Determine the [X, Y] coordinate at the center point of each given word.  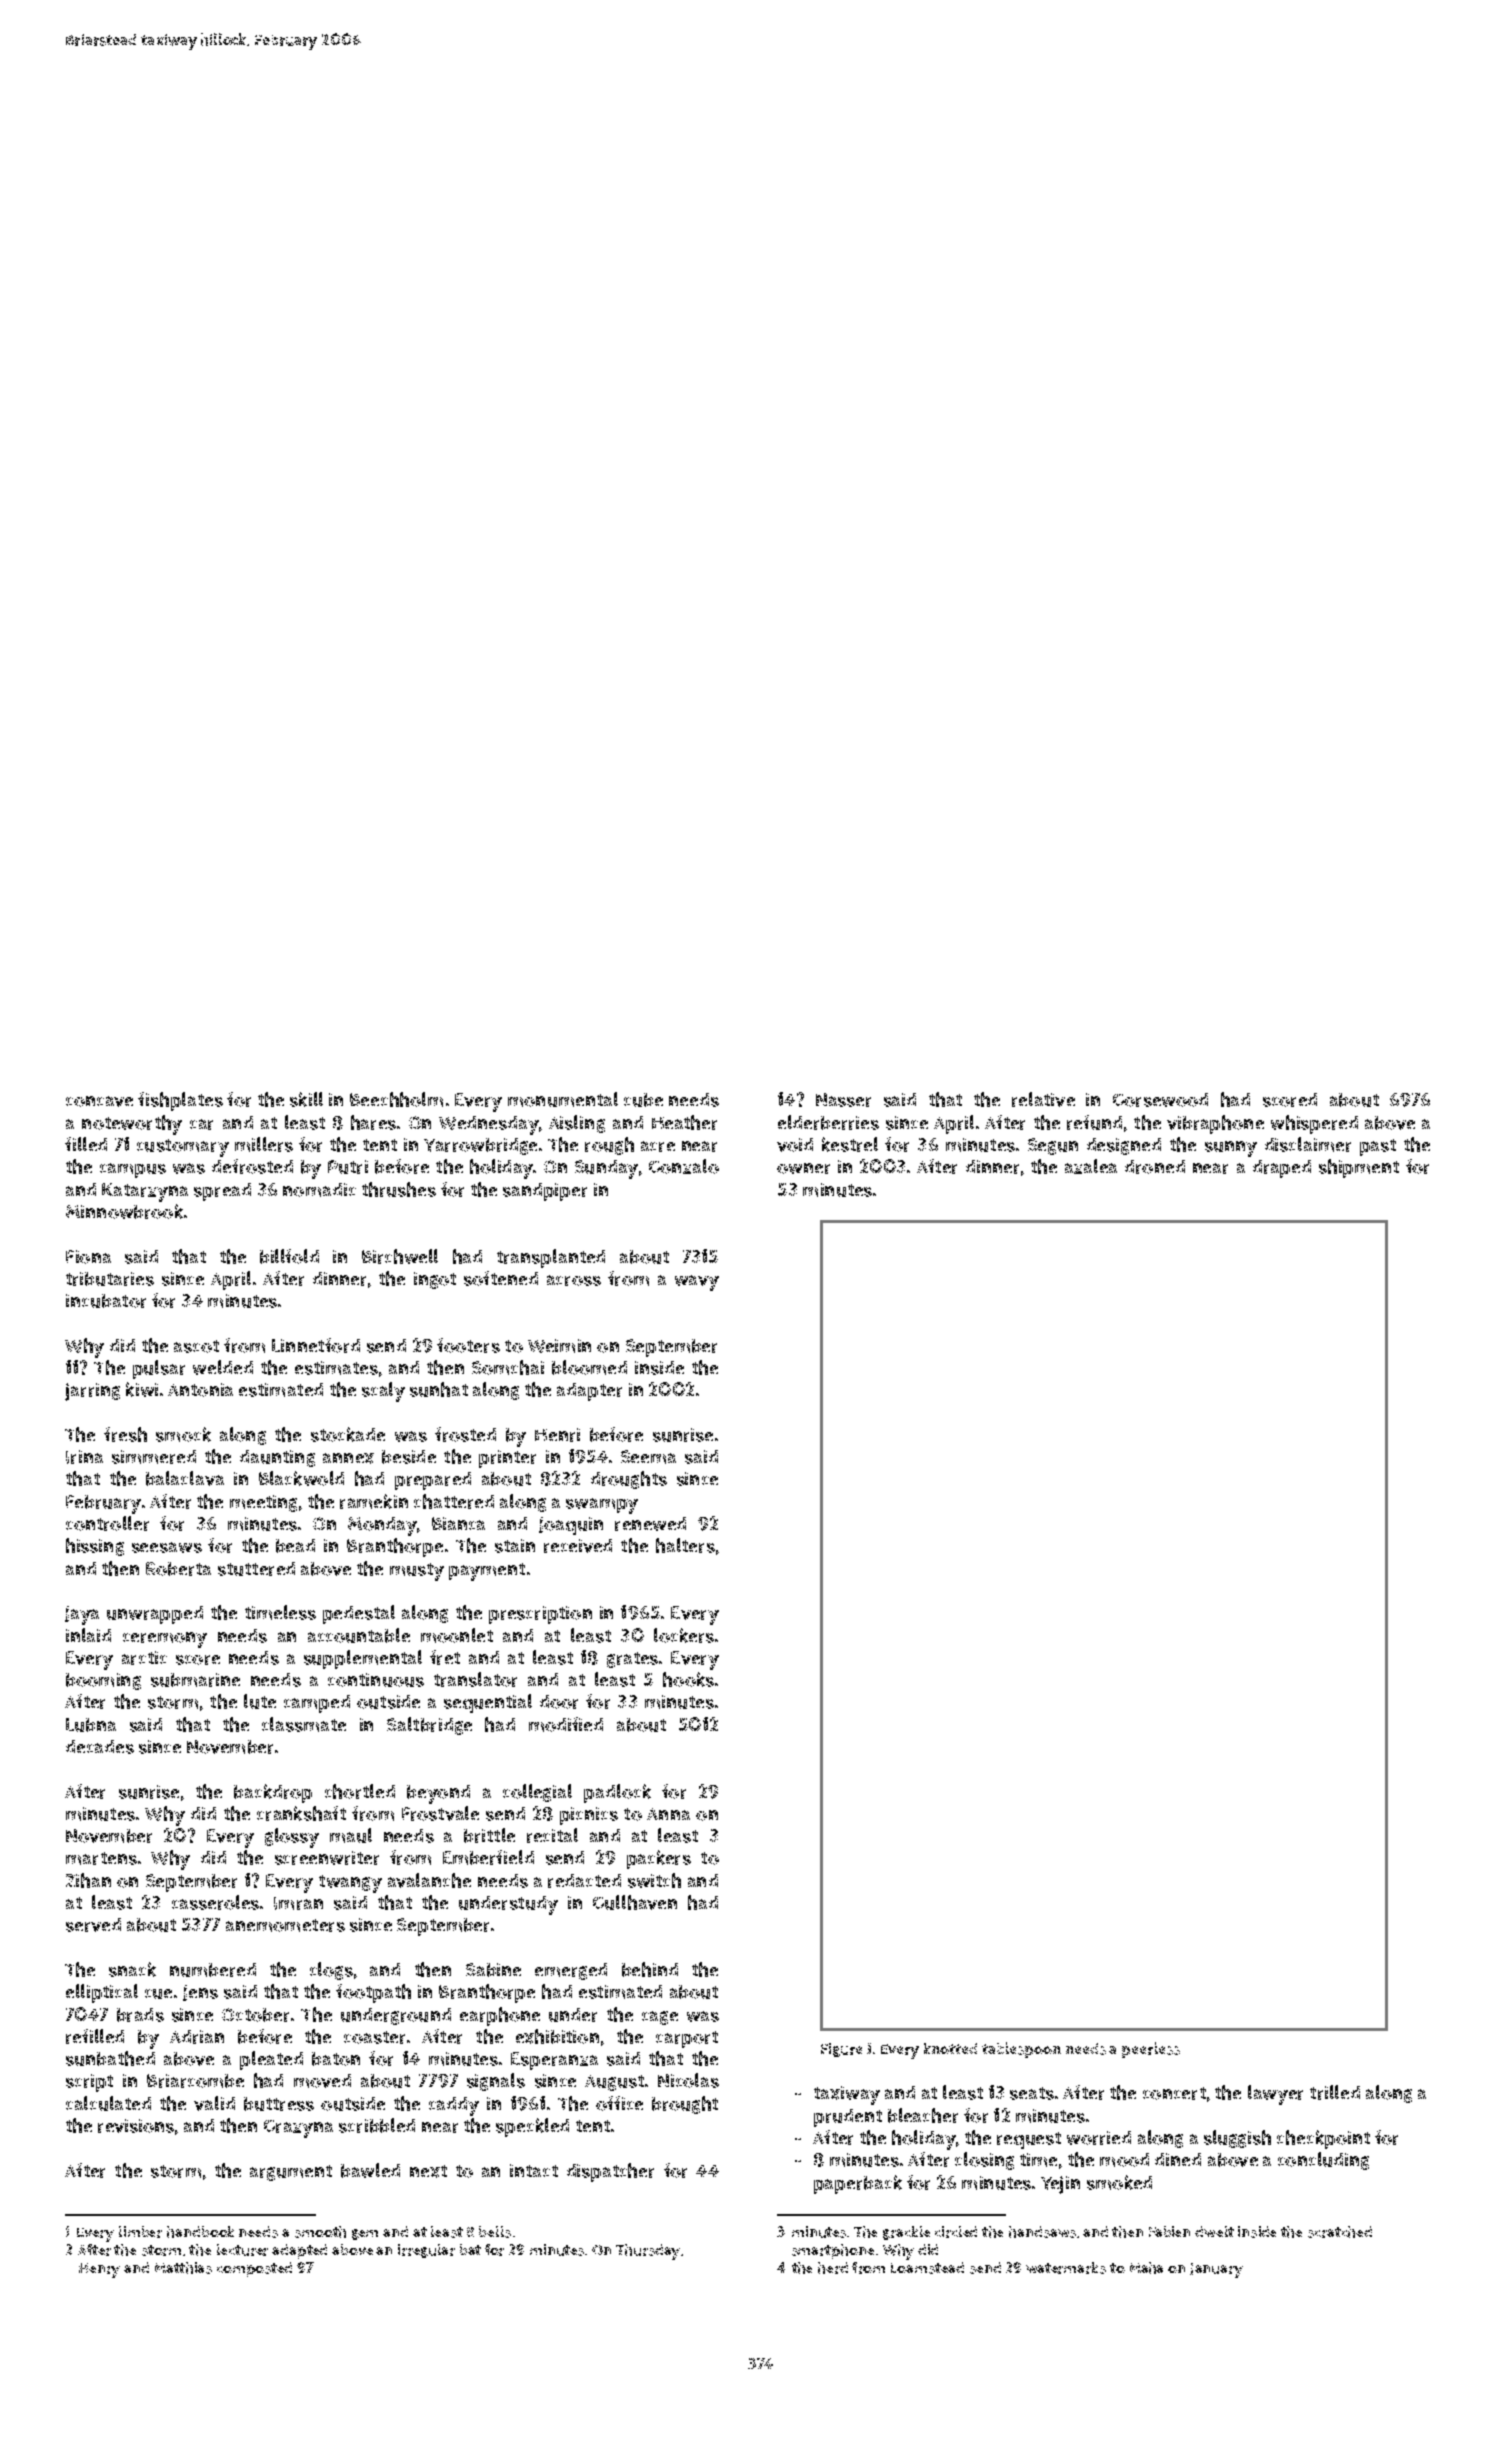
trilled [1335, 2092]
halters [685, 1545]
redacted [584, 1881]
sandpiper [545, 1192]
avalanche [429, 1880]
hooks [688, 1679]
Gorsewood [1160, 1100]
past [1378, 1147]
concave [99, 1101]
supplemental [363, 1659]
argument [291, 2173]
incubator [106, 1301]
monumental [563, 1099]
